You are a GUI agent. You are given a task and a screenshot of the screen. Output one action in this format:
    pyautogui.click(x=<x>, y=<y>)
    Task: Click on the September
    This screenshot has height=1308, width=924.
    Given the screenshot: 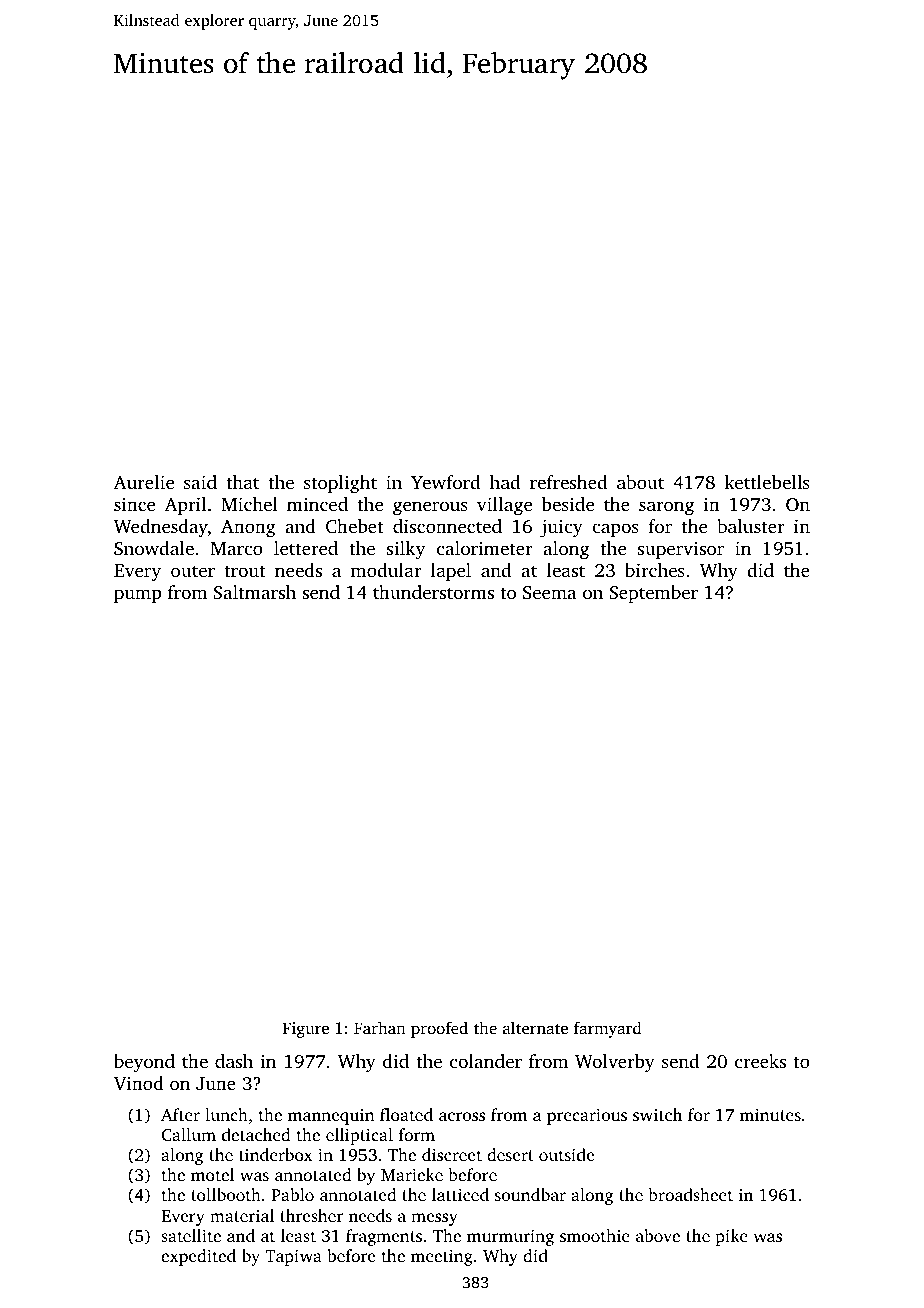 What is the action you would take?
    pyautogui.click(x=653, y=594)
